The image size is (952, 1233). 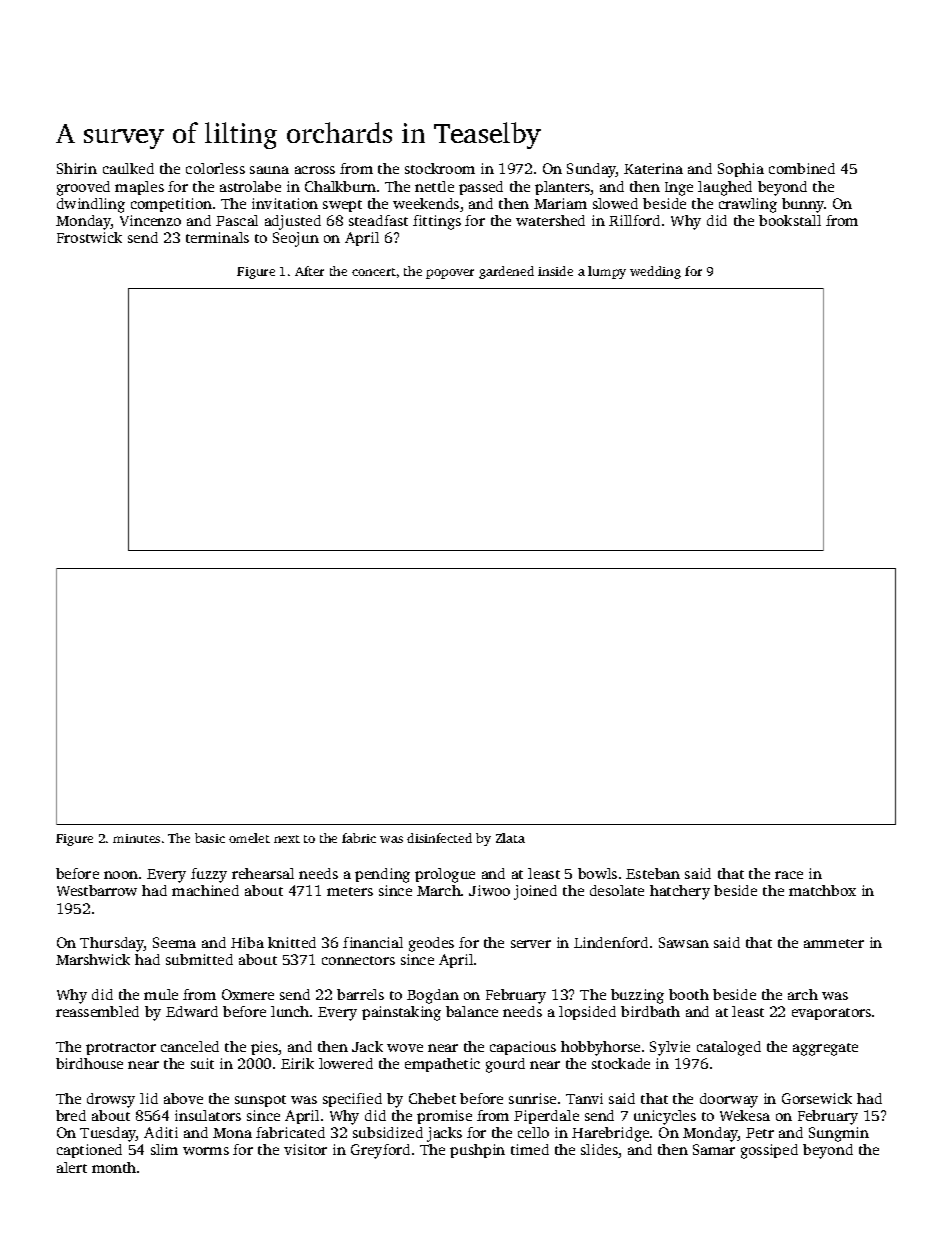 I want to click on disinfected, so click(x=439, y=838).
